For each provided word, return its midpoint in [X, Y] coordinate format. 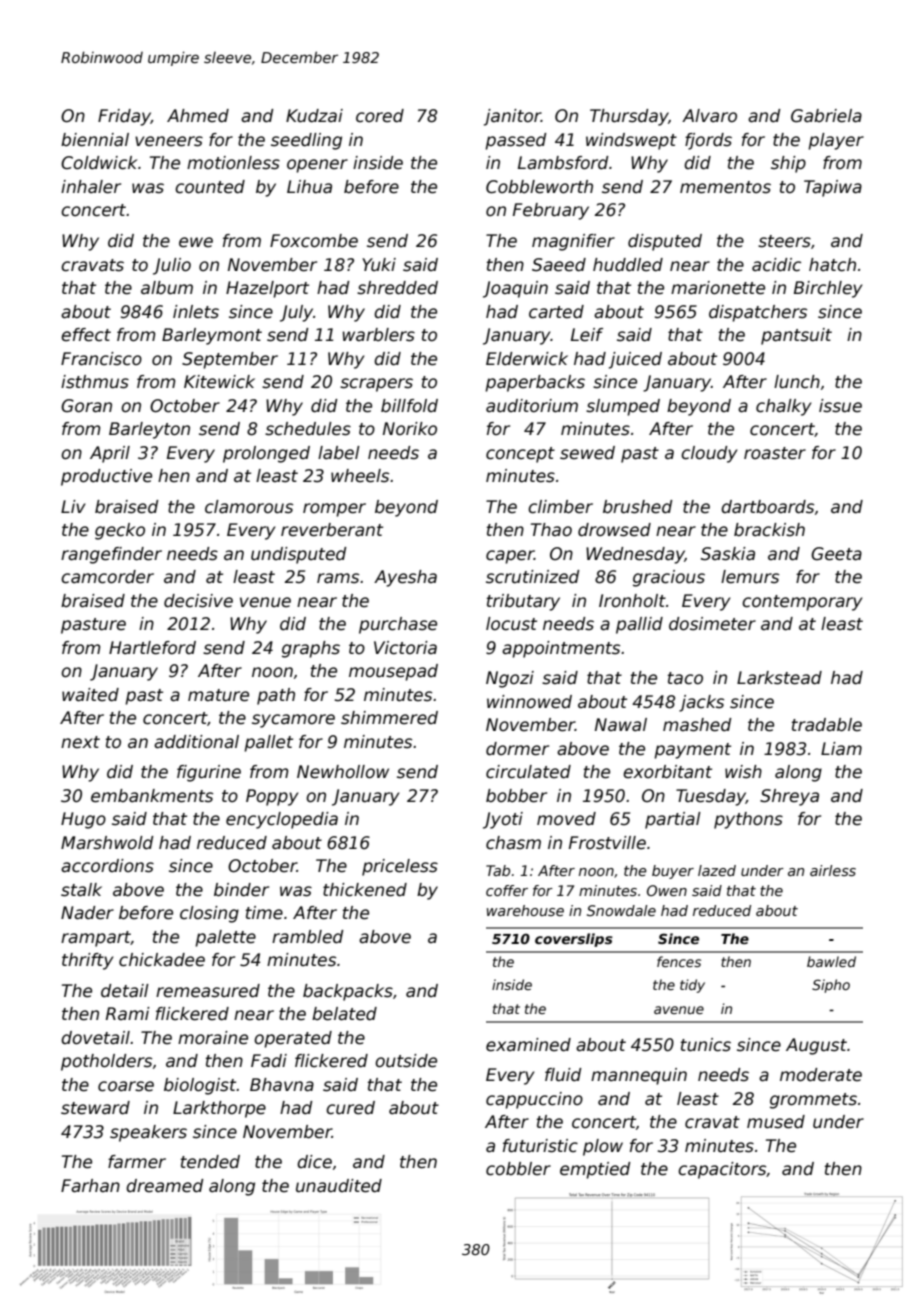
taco [685, 678]
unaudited [339, 1186]
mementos [725, 187]
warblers [379, 335]
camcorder [107, 577]
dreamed [165, 1186]
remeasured [208, 991]
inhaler [91, 187]
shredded [397, 288]
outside [406, 1061]
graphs [311, 649]
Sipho [831, 986]
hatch [832, 265]
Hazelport [267, 289]
